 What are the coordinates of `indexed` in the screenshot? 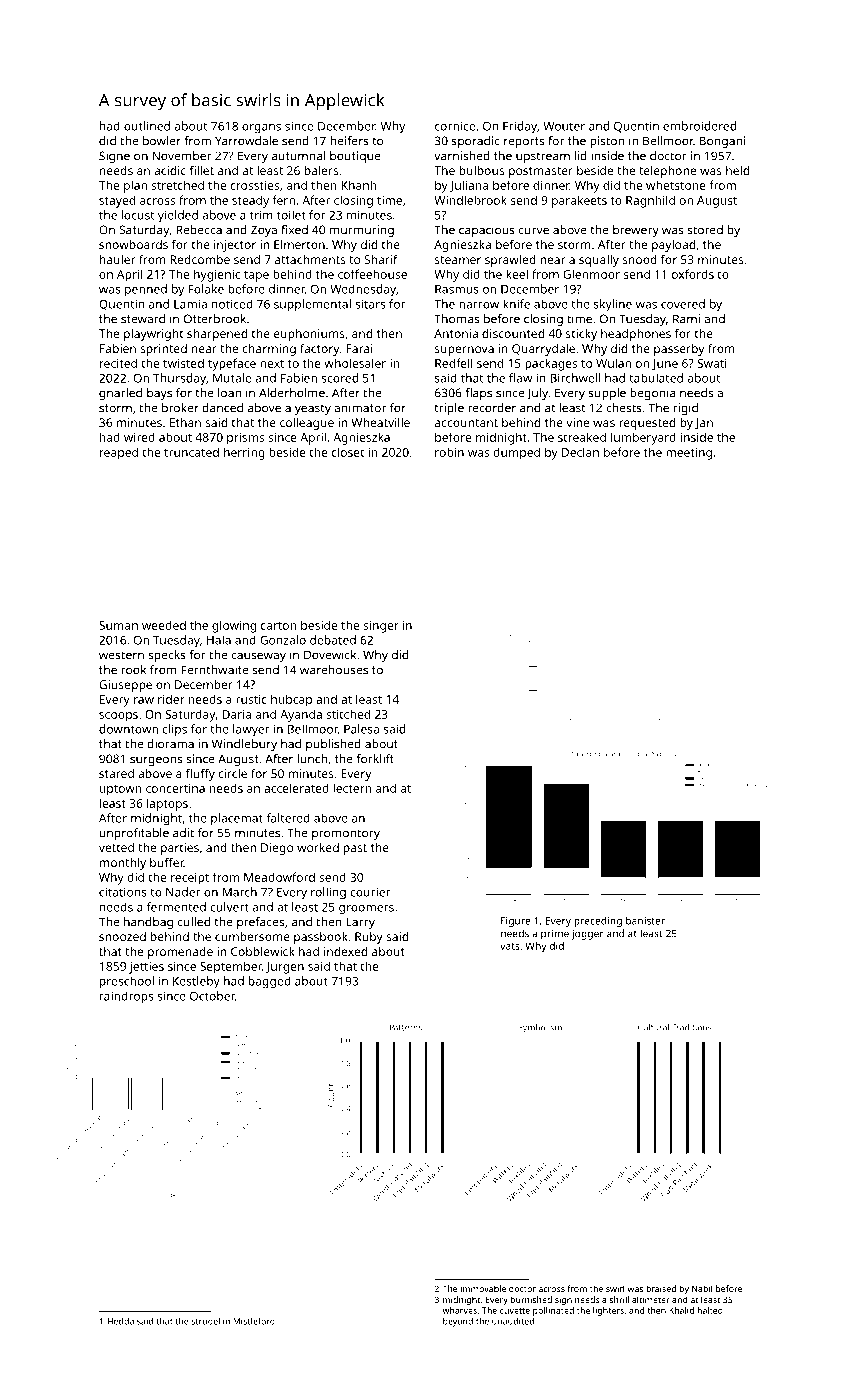 It's located at (345, 951).
